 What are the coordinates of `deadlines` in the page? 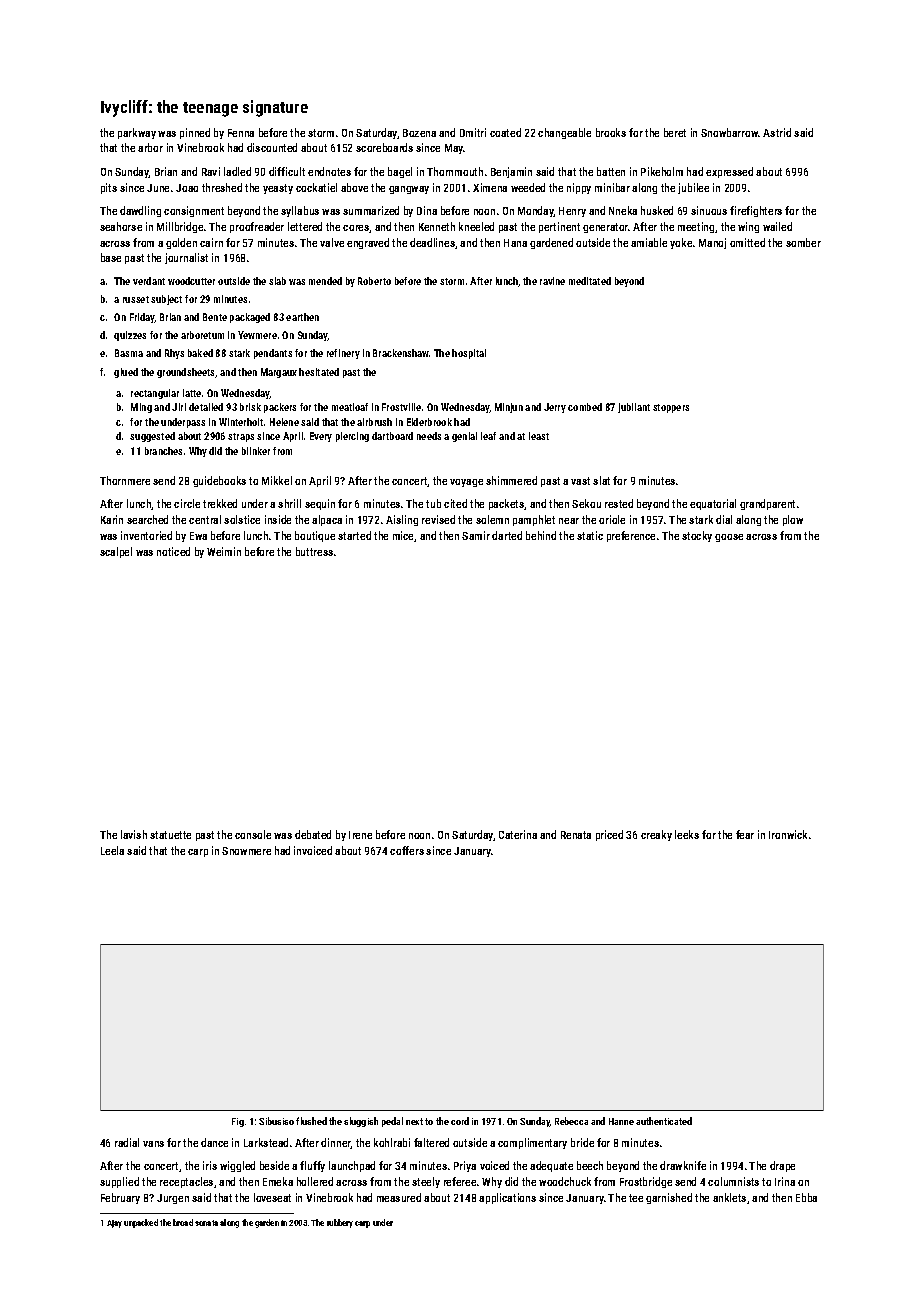 It's located at (432, 242).
